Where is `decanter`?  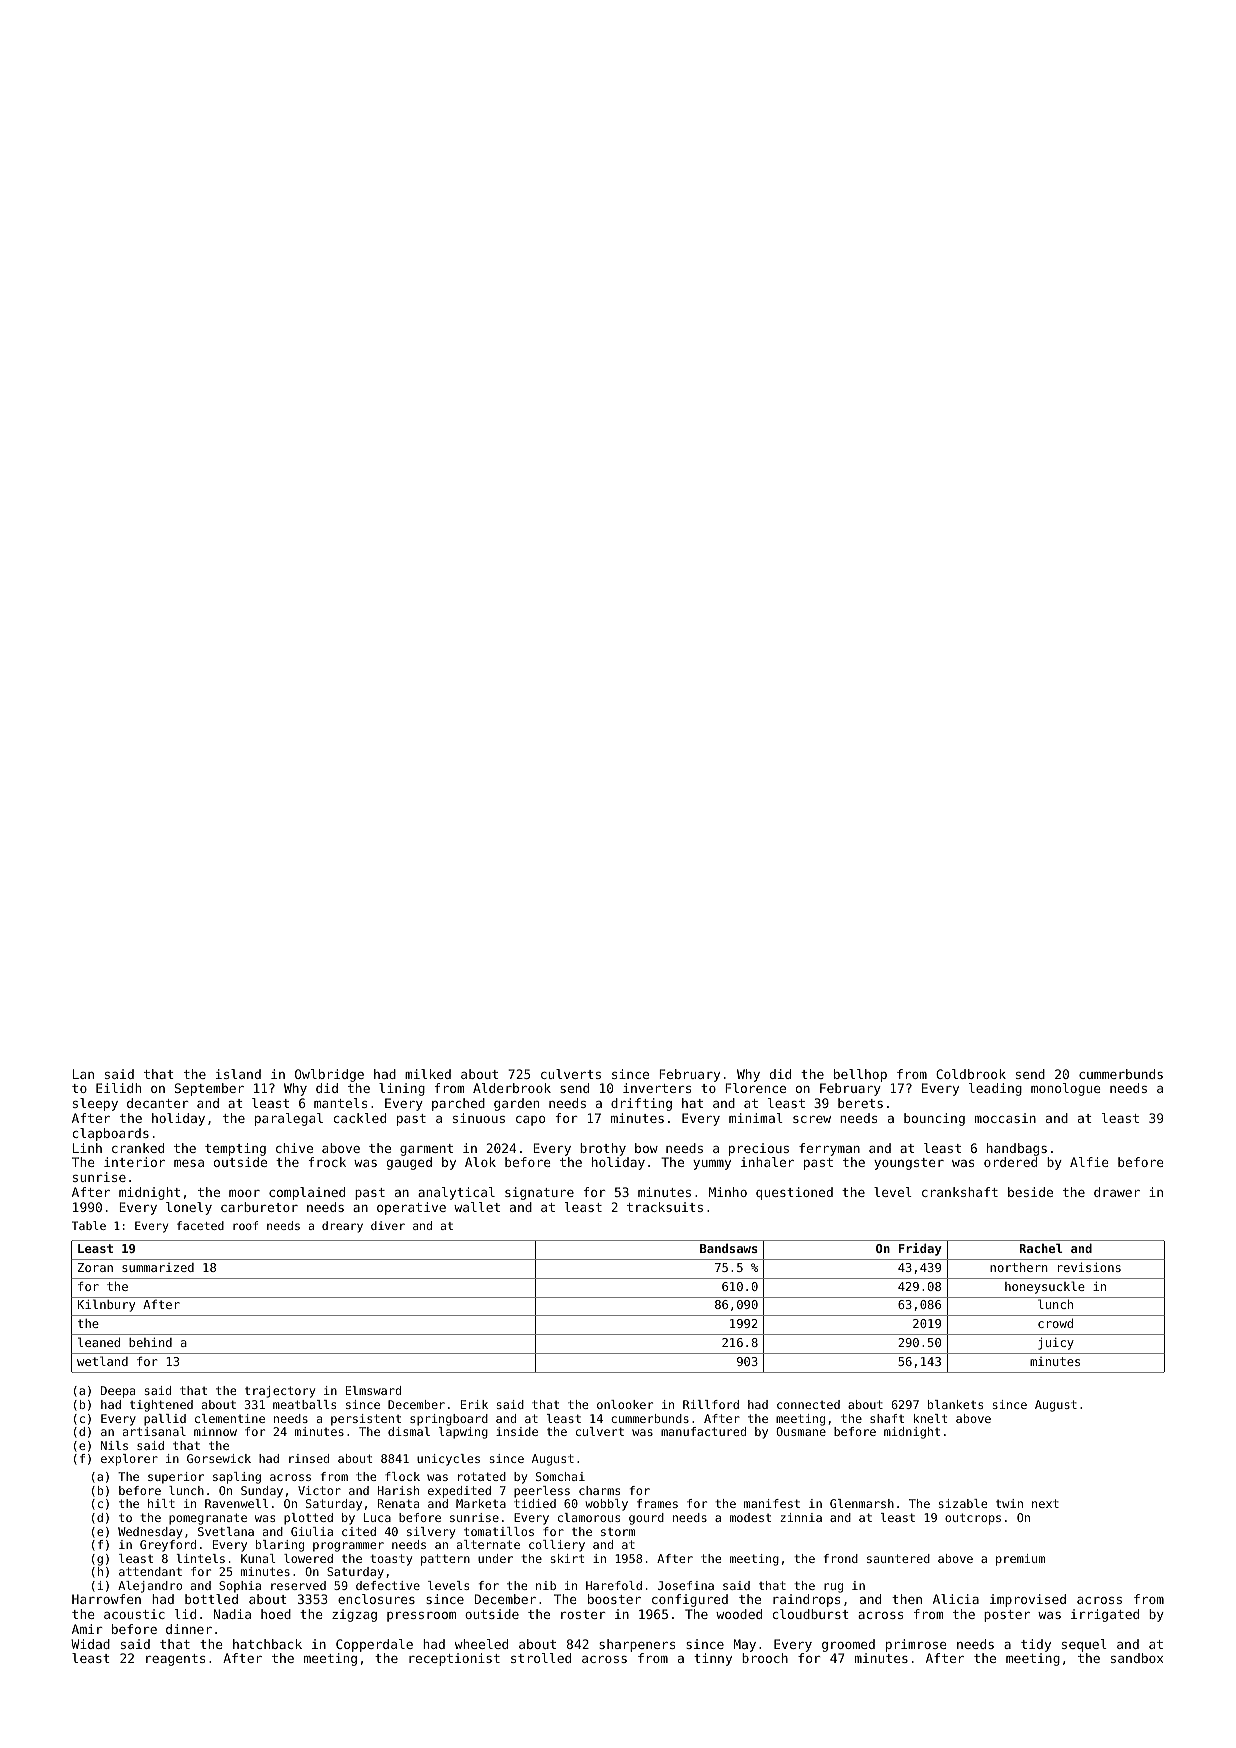
decanter is located at coordinates (158, 1103).
